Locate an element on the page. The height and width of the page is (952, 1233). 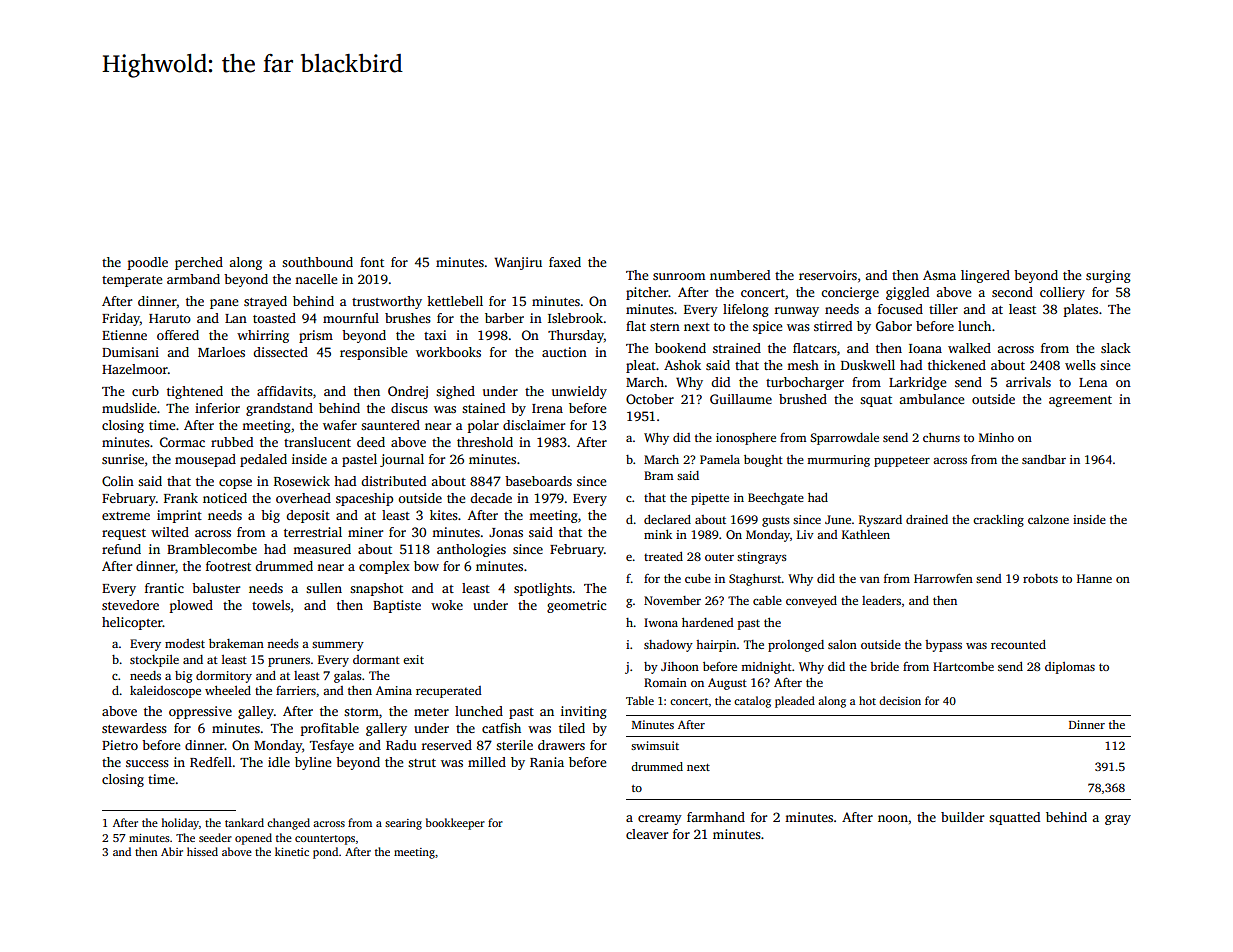
ionosphere is located at coordinates (746, 439).
